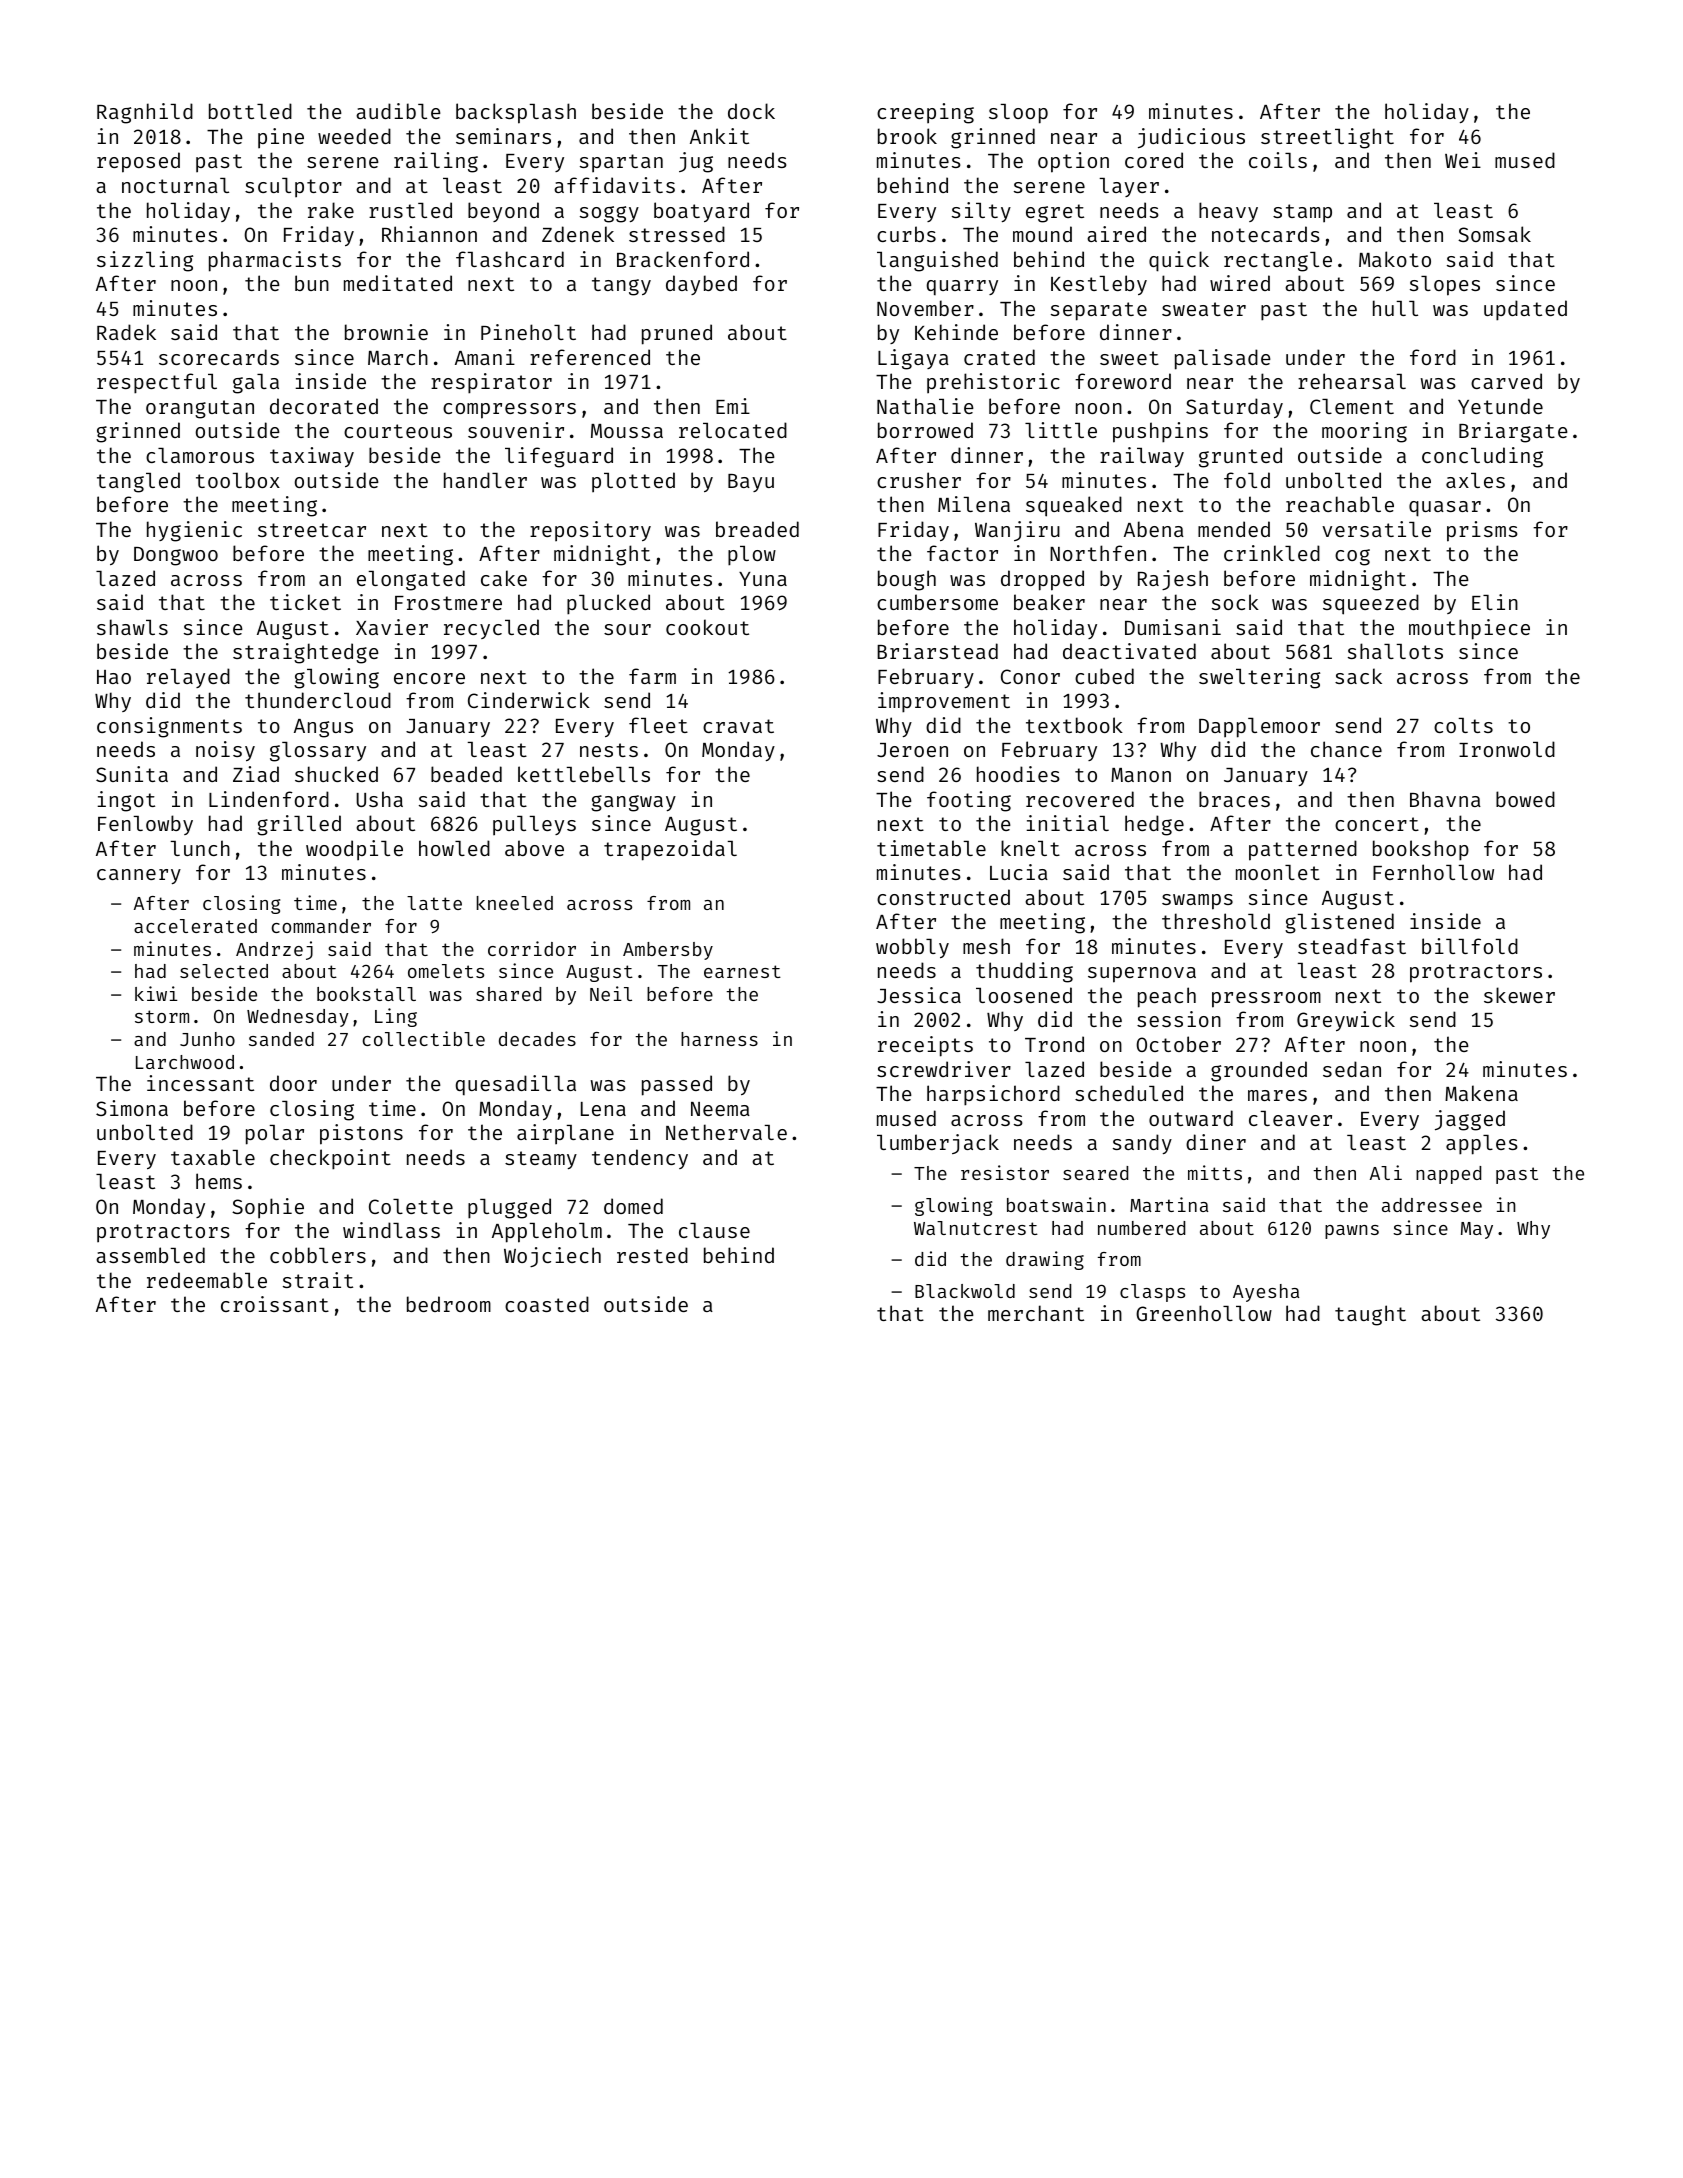 Image resolution: width=1683 pixels, height=2178 pixels. What do you see at coordinates (312, 530) in the image?
I see `streetcar` at bounding box center [312, 530].
